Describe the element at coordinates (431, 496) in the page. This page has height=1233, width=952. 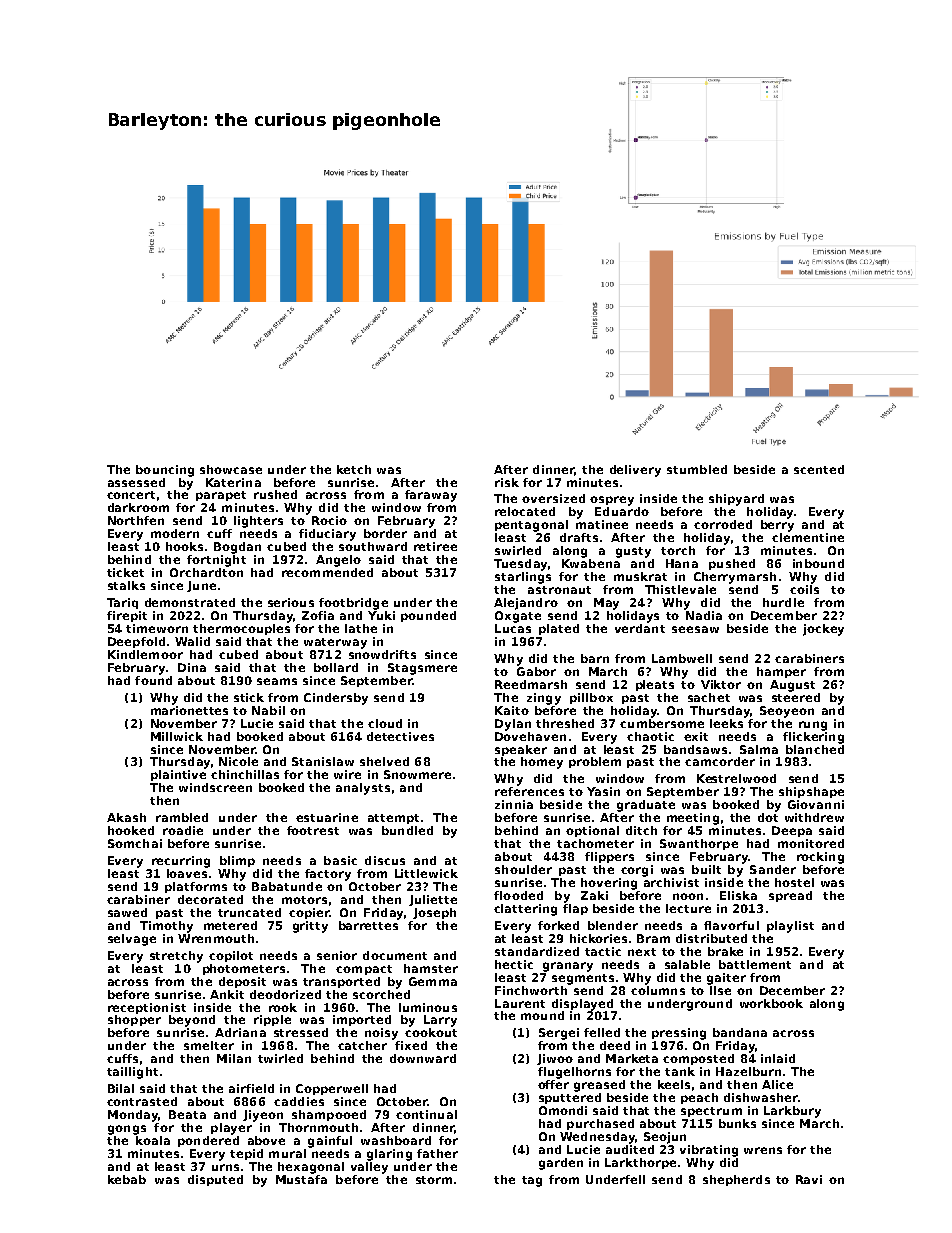
I see `faraway` at that location.
